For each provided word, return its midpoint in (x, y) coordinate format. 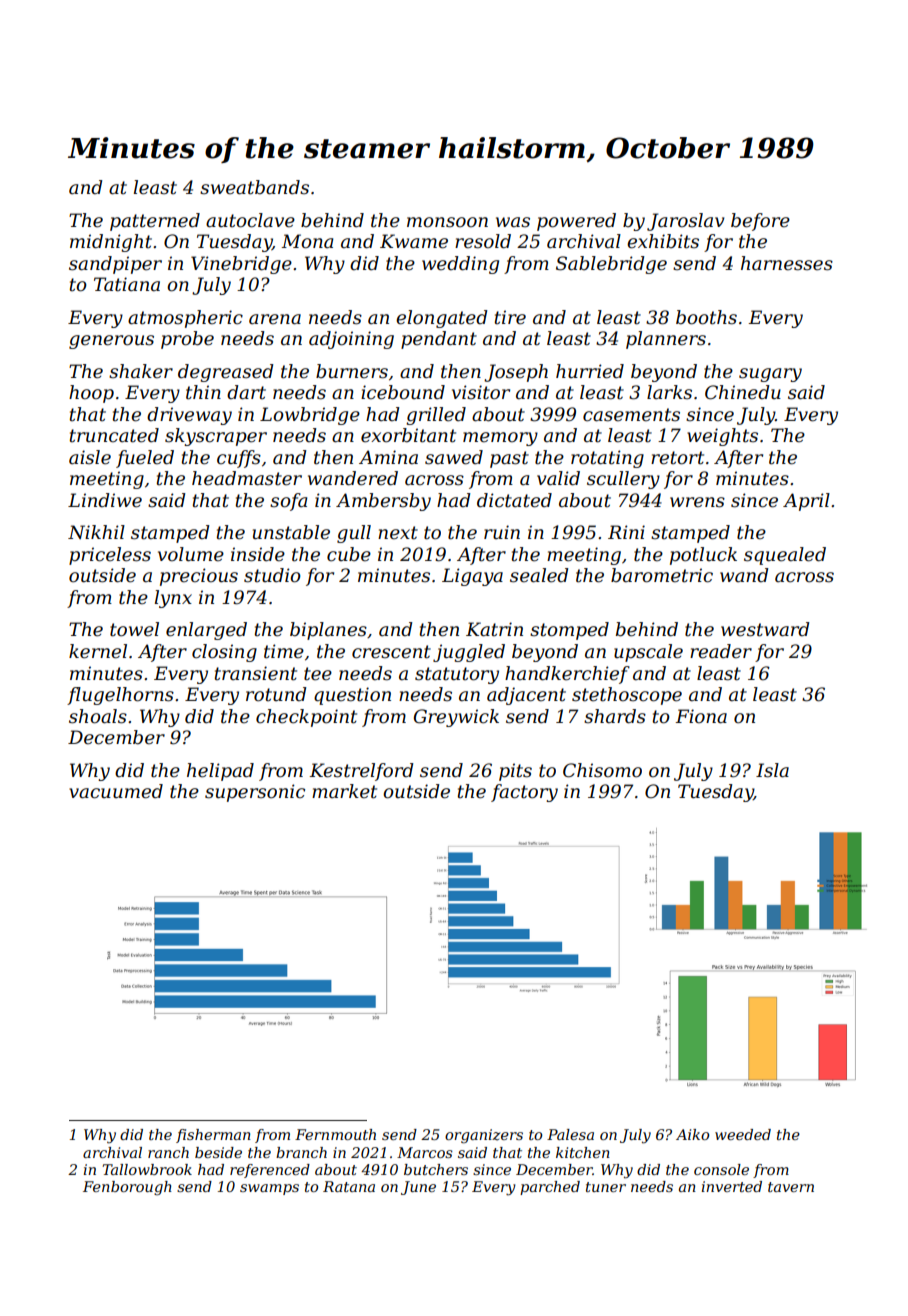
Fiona (701, 716)
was (513, 222)
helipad (220, 772)
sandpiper (115, 265)
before (760, 222)
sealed (539, 575)
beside (218, 1152)
